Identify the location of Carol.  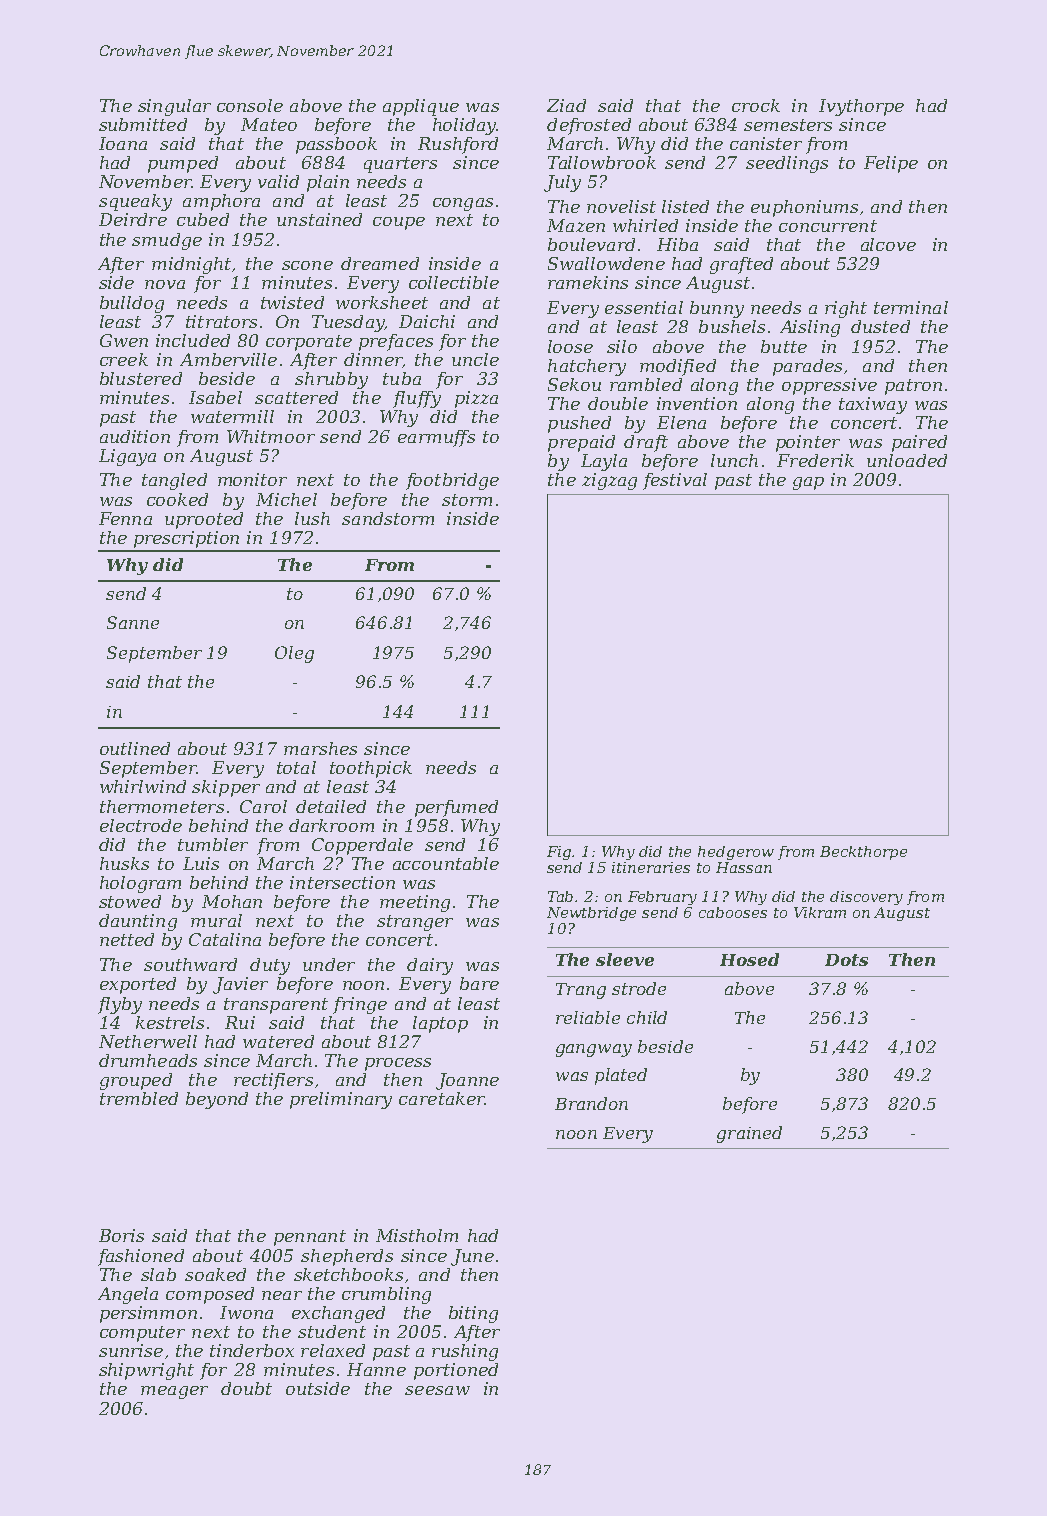
(263, 806).
